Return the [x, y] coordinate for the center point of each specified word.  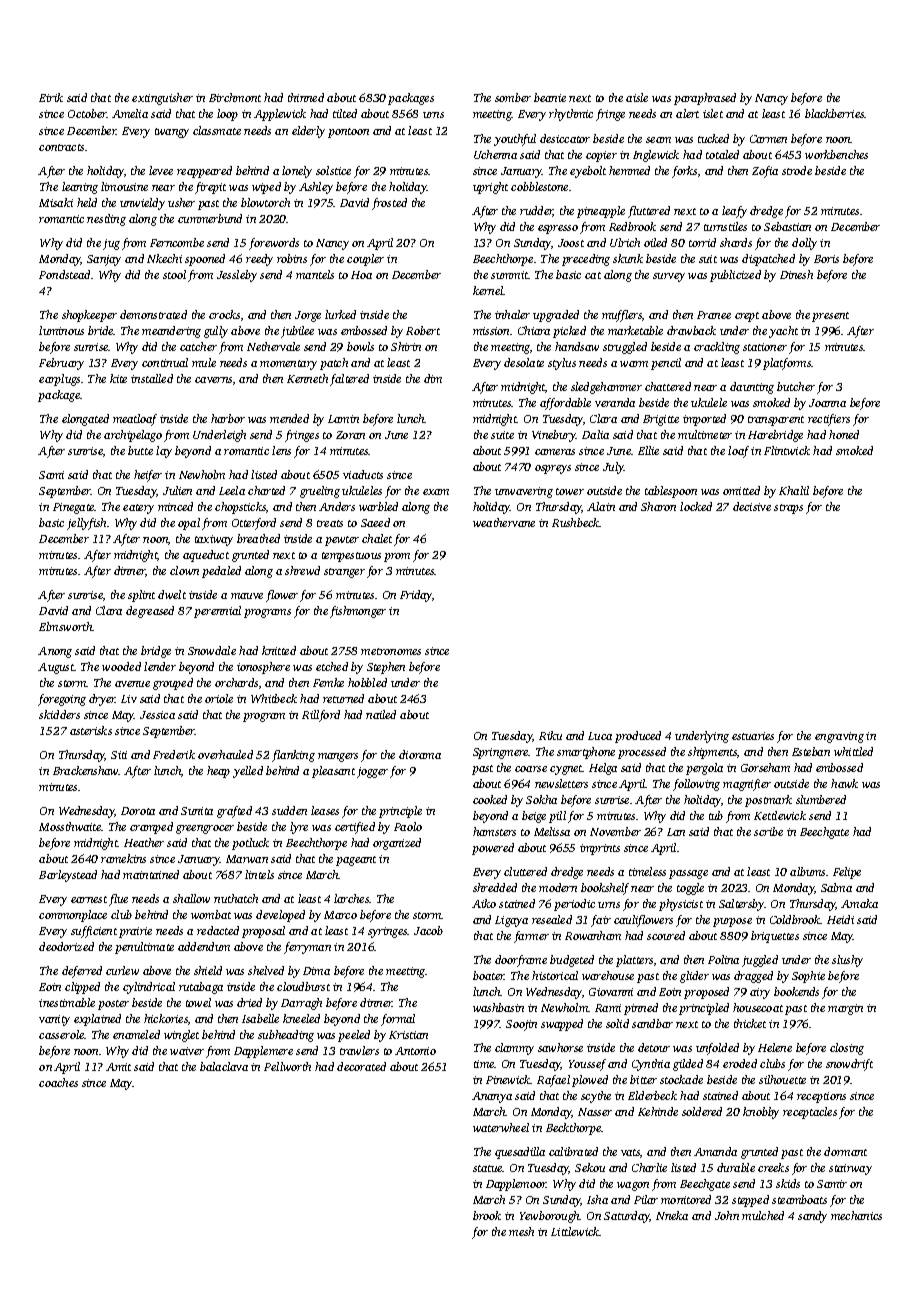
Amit [118, 1067]
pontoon [348, 133]
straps [788, 509]
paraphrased [705, 99]
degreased [150, 612]
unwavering [524, 492]
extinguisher [162, 99]
